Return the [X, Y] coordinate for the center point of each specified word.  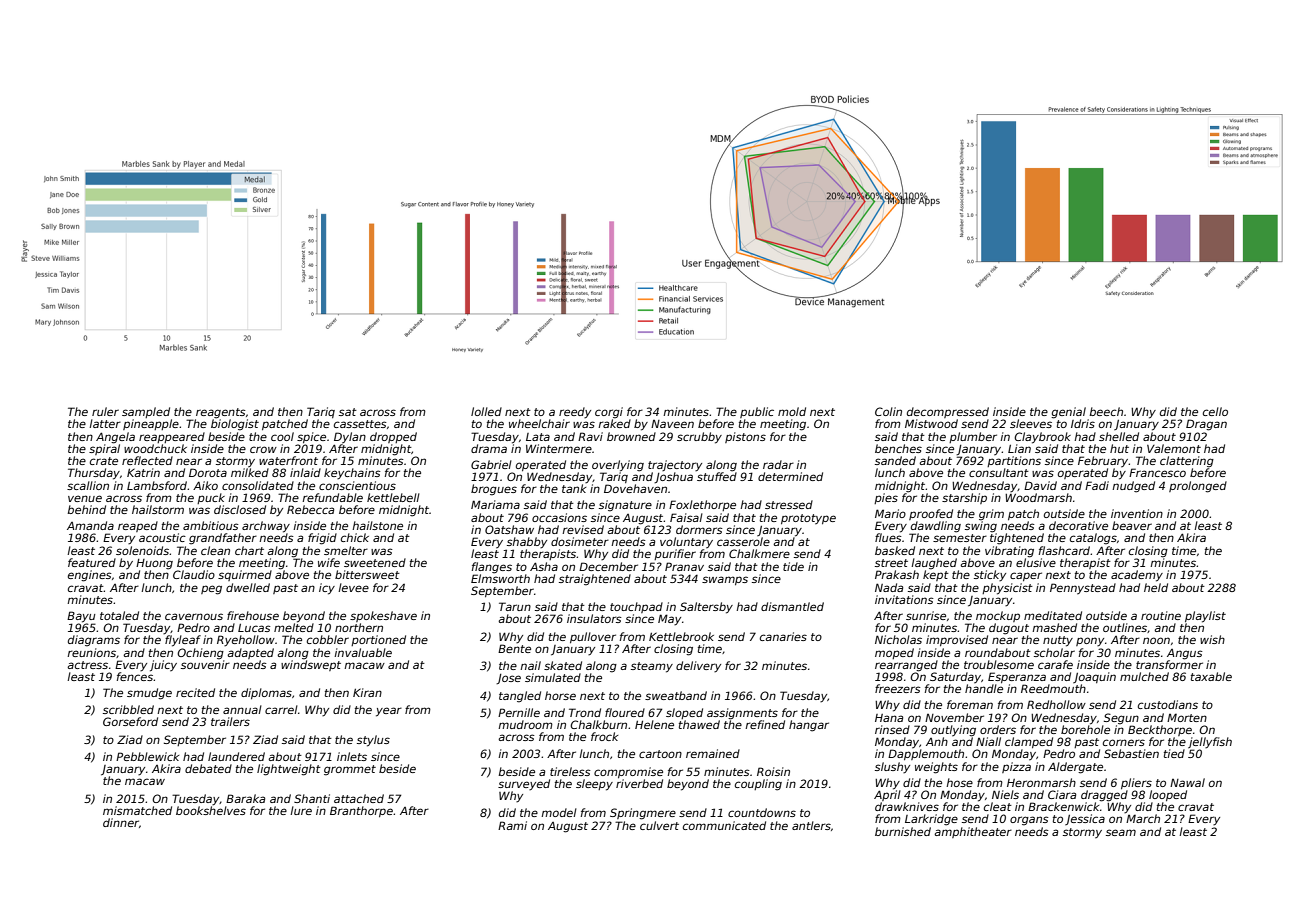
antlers [811, 825]
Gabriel [491, 464]
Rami [512, 825]
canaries [783, 636]
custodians [1168, 704]
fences [135, 676]
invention [1137, 513]
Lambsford [157, 485]
